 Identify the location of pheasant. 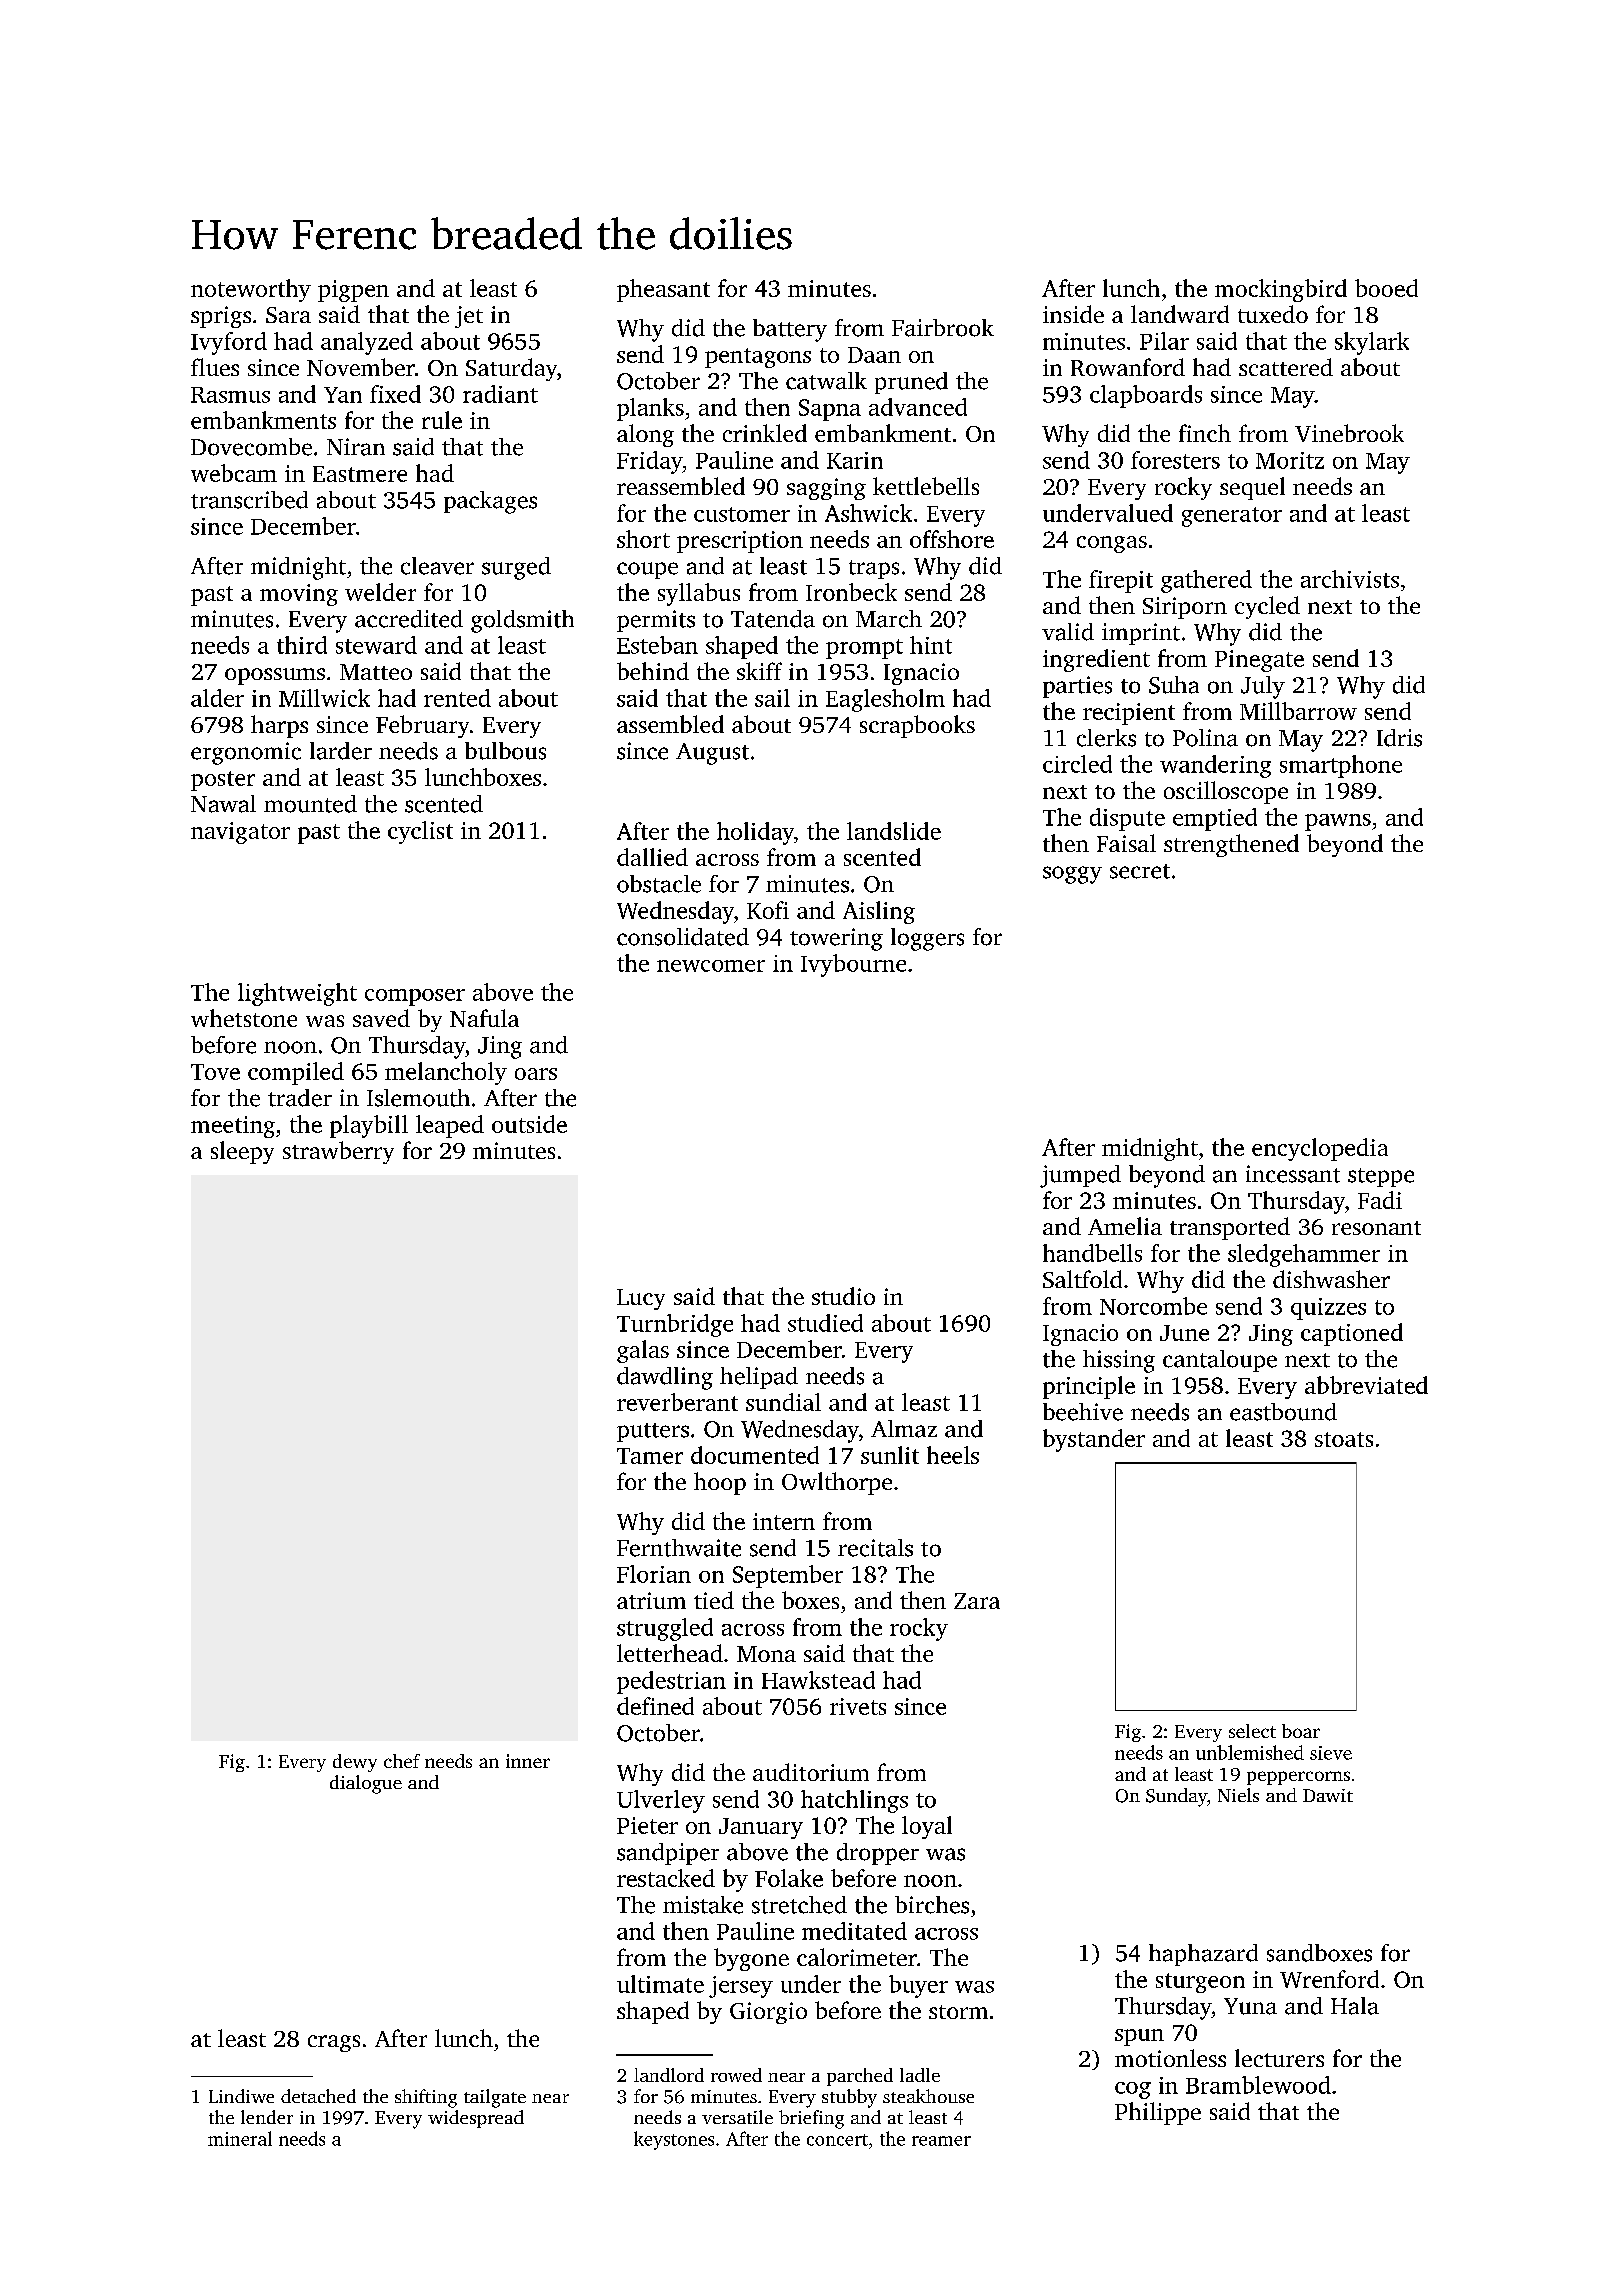
(663, 290).
